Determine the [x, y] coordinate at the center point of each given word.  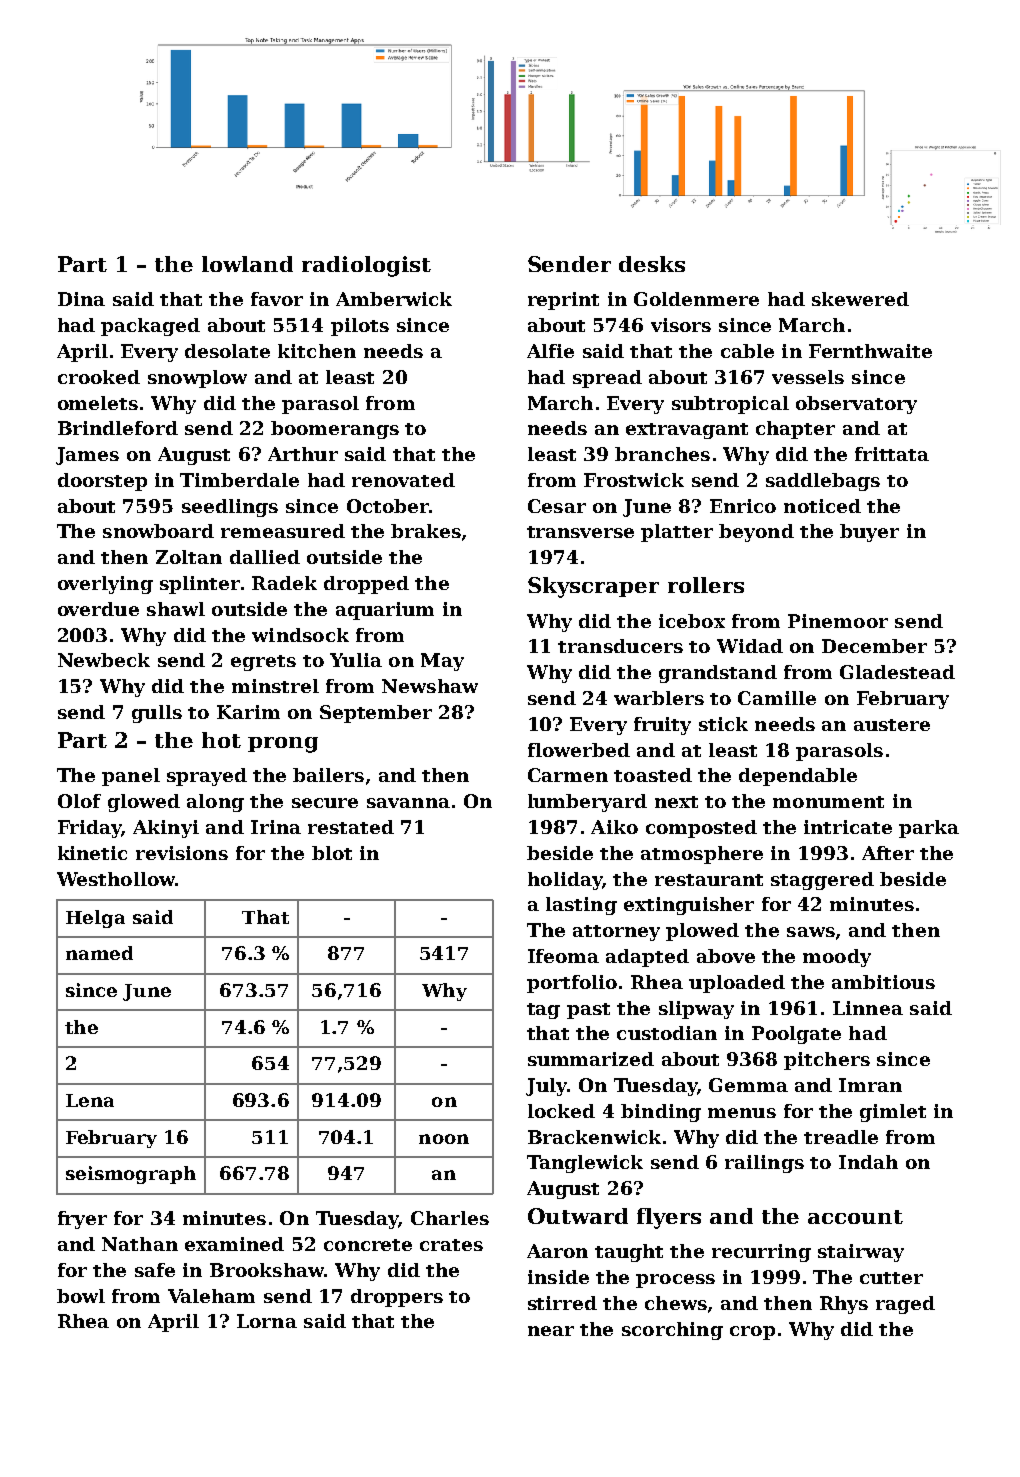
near [551, 1331]
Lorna [267, 1321]
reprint [563, 301]
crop [752, 1333]
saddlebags [823, 482]
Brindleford [118, 428]
